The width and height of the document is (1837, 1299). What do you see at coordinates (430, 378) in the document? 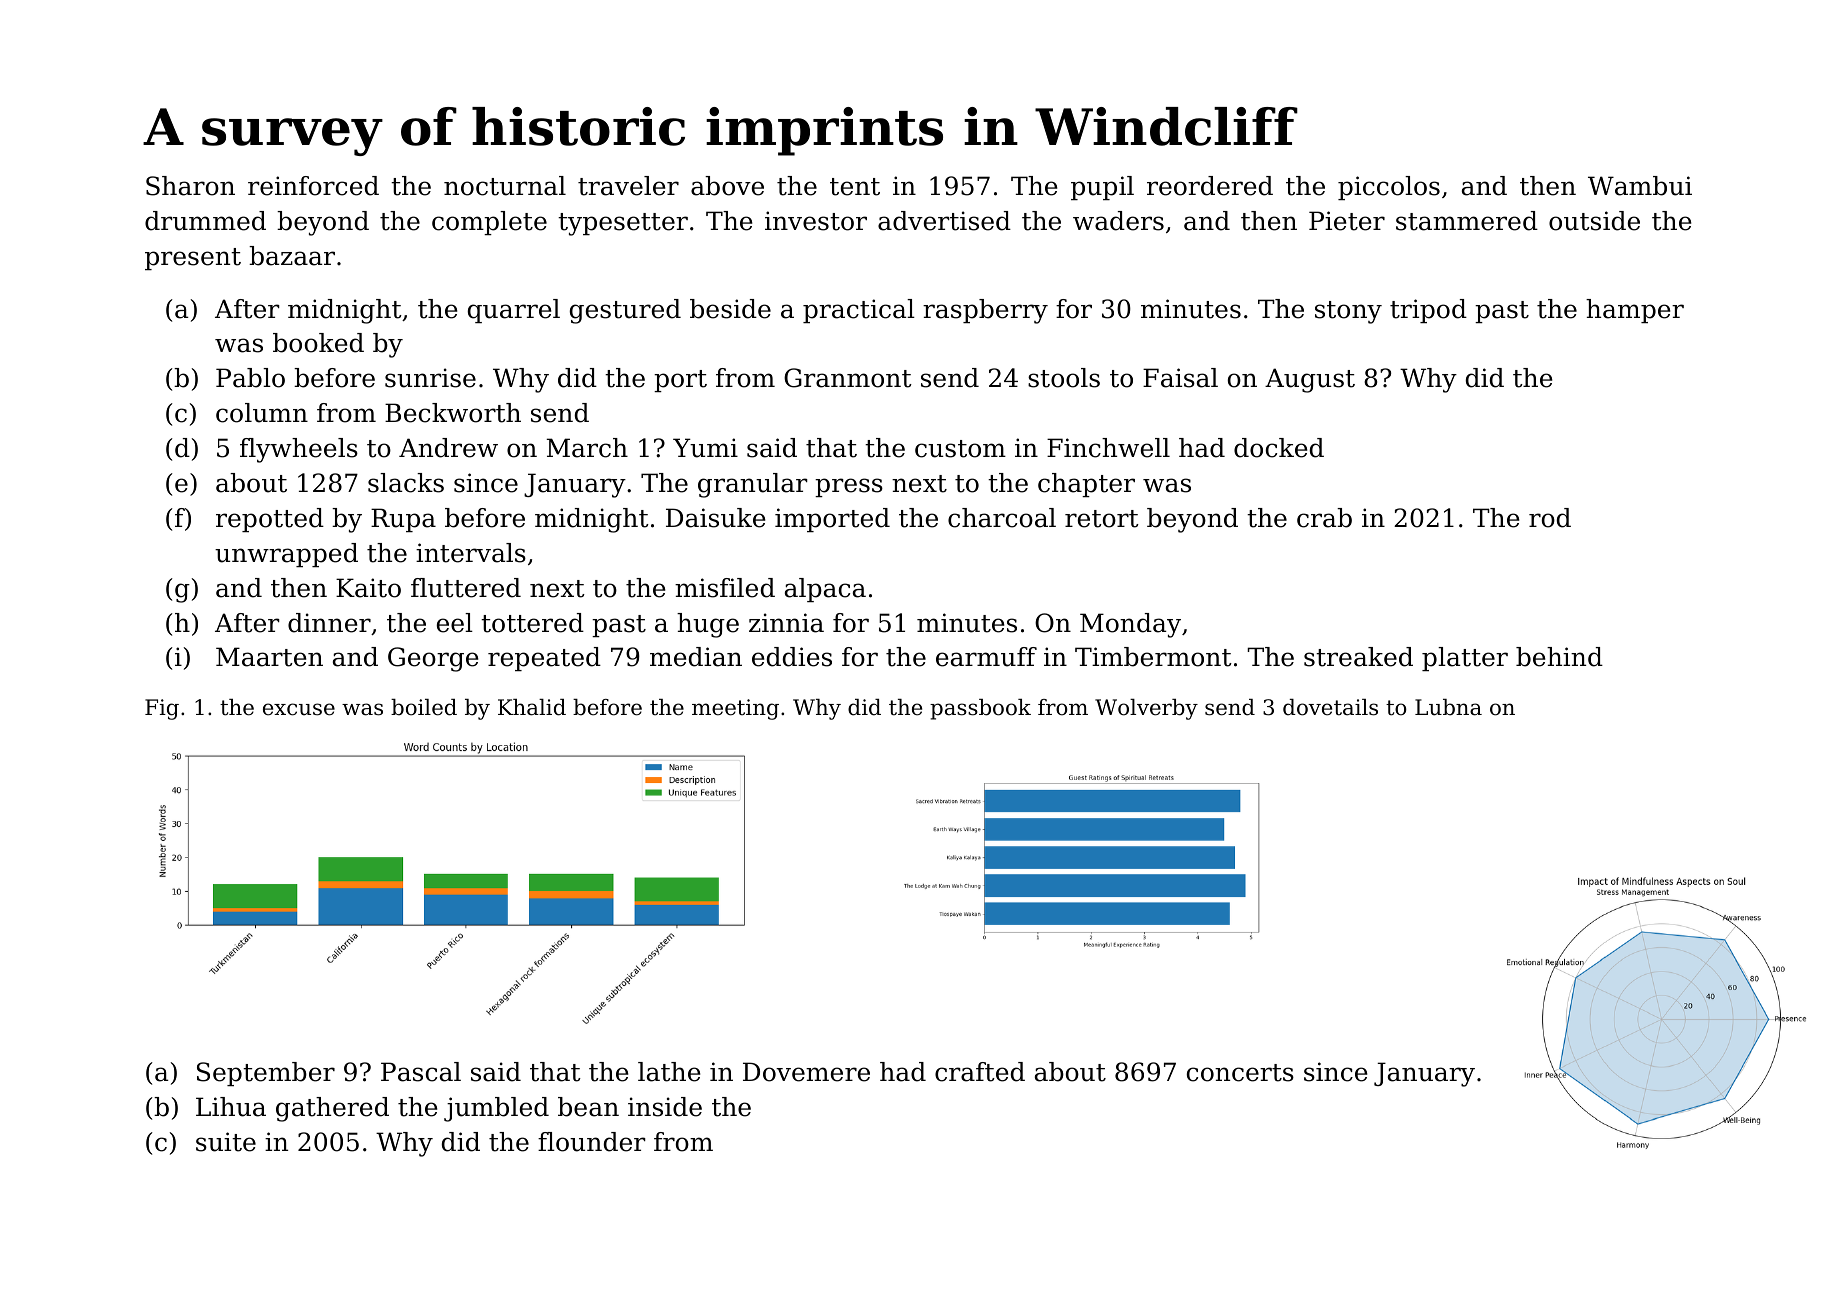
I see `sunrise` at bounding box center [430, 378].
